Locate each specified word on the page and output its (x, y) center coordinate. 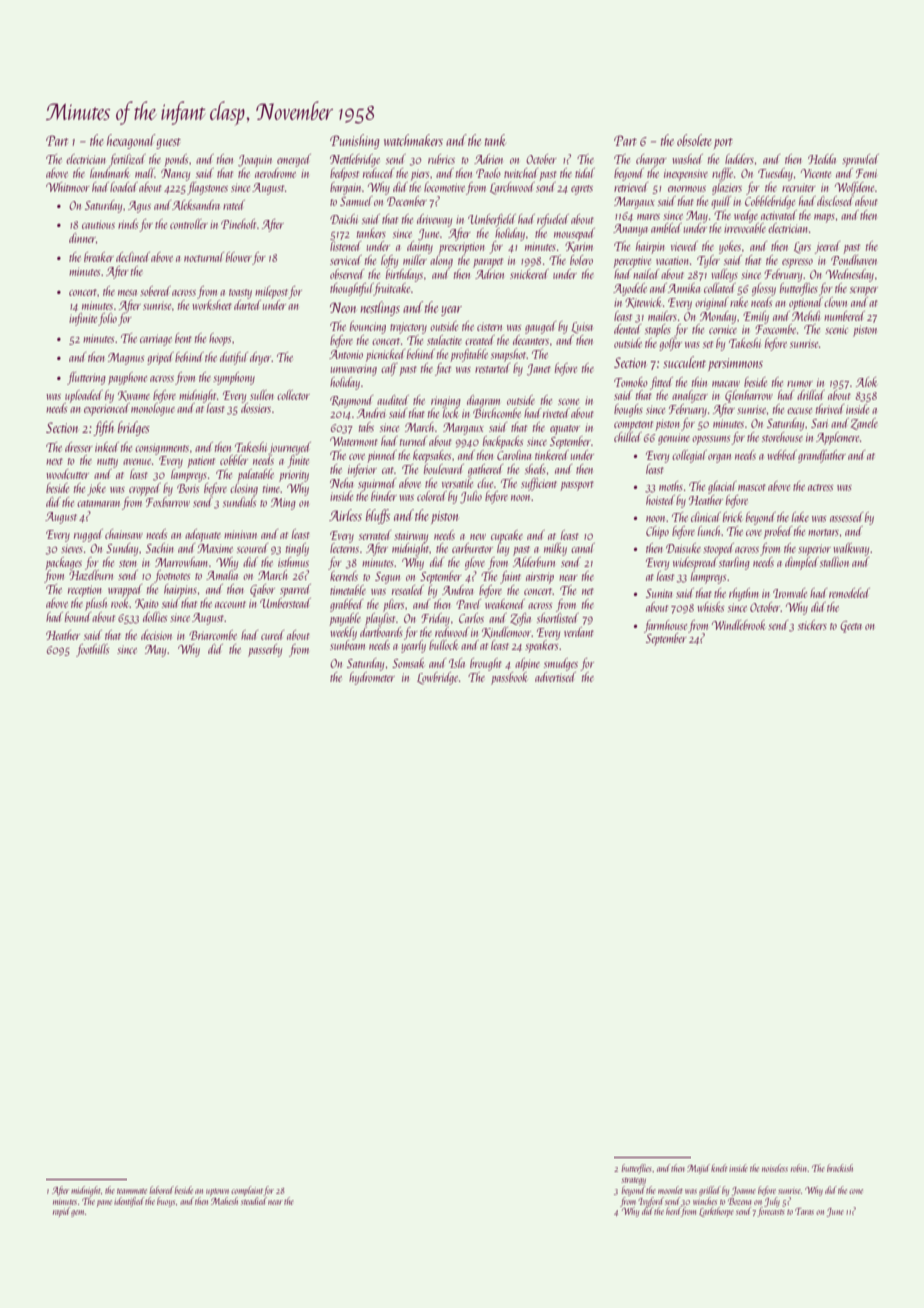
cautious (98, 225)
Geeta (851, 627)
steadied (254, 1201)
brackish (840, 1168)
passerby (265, 650)
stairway (411, 537)
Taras (804, 1211)
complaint (247, 1191)
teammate (132, 1191)
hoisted (660, 500)
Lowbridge (437, 678)
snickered (529, 274)
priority (294, 476)
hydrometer (372, 678)
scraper (864, 291)
